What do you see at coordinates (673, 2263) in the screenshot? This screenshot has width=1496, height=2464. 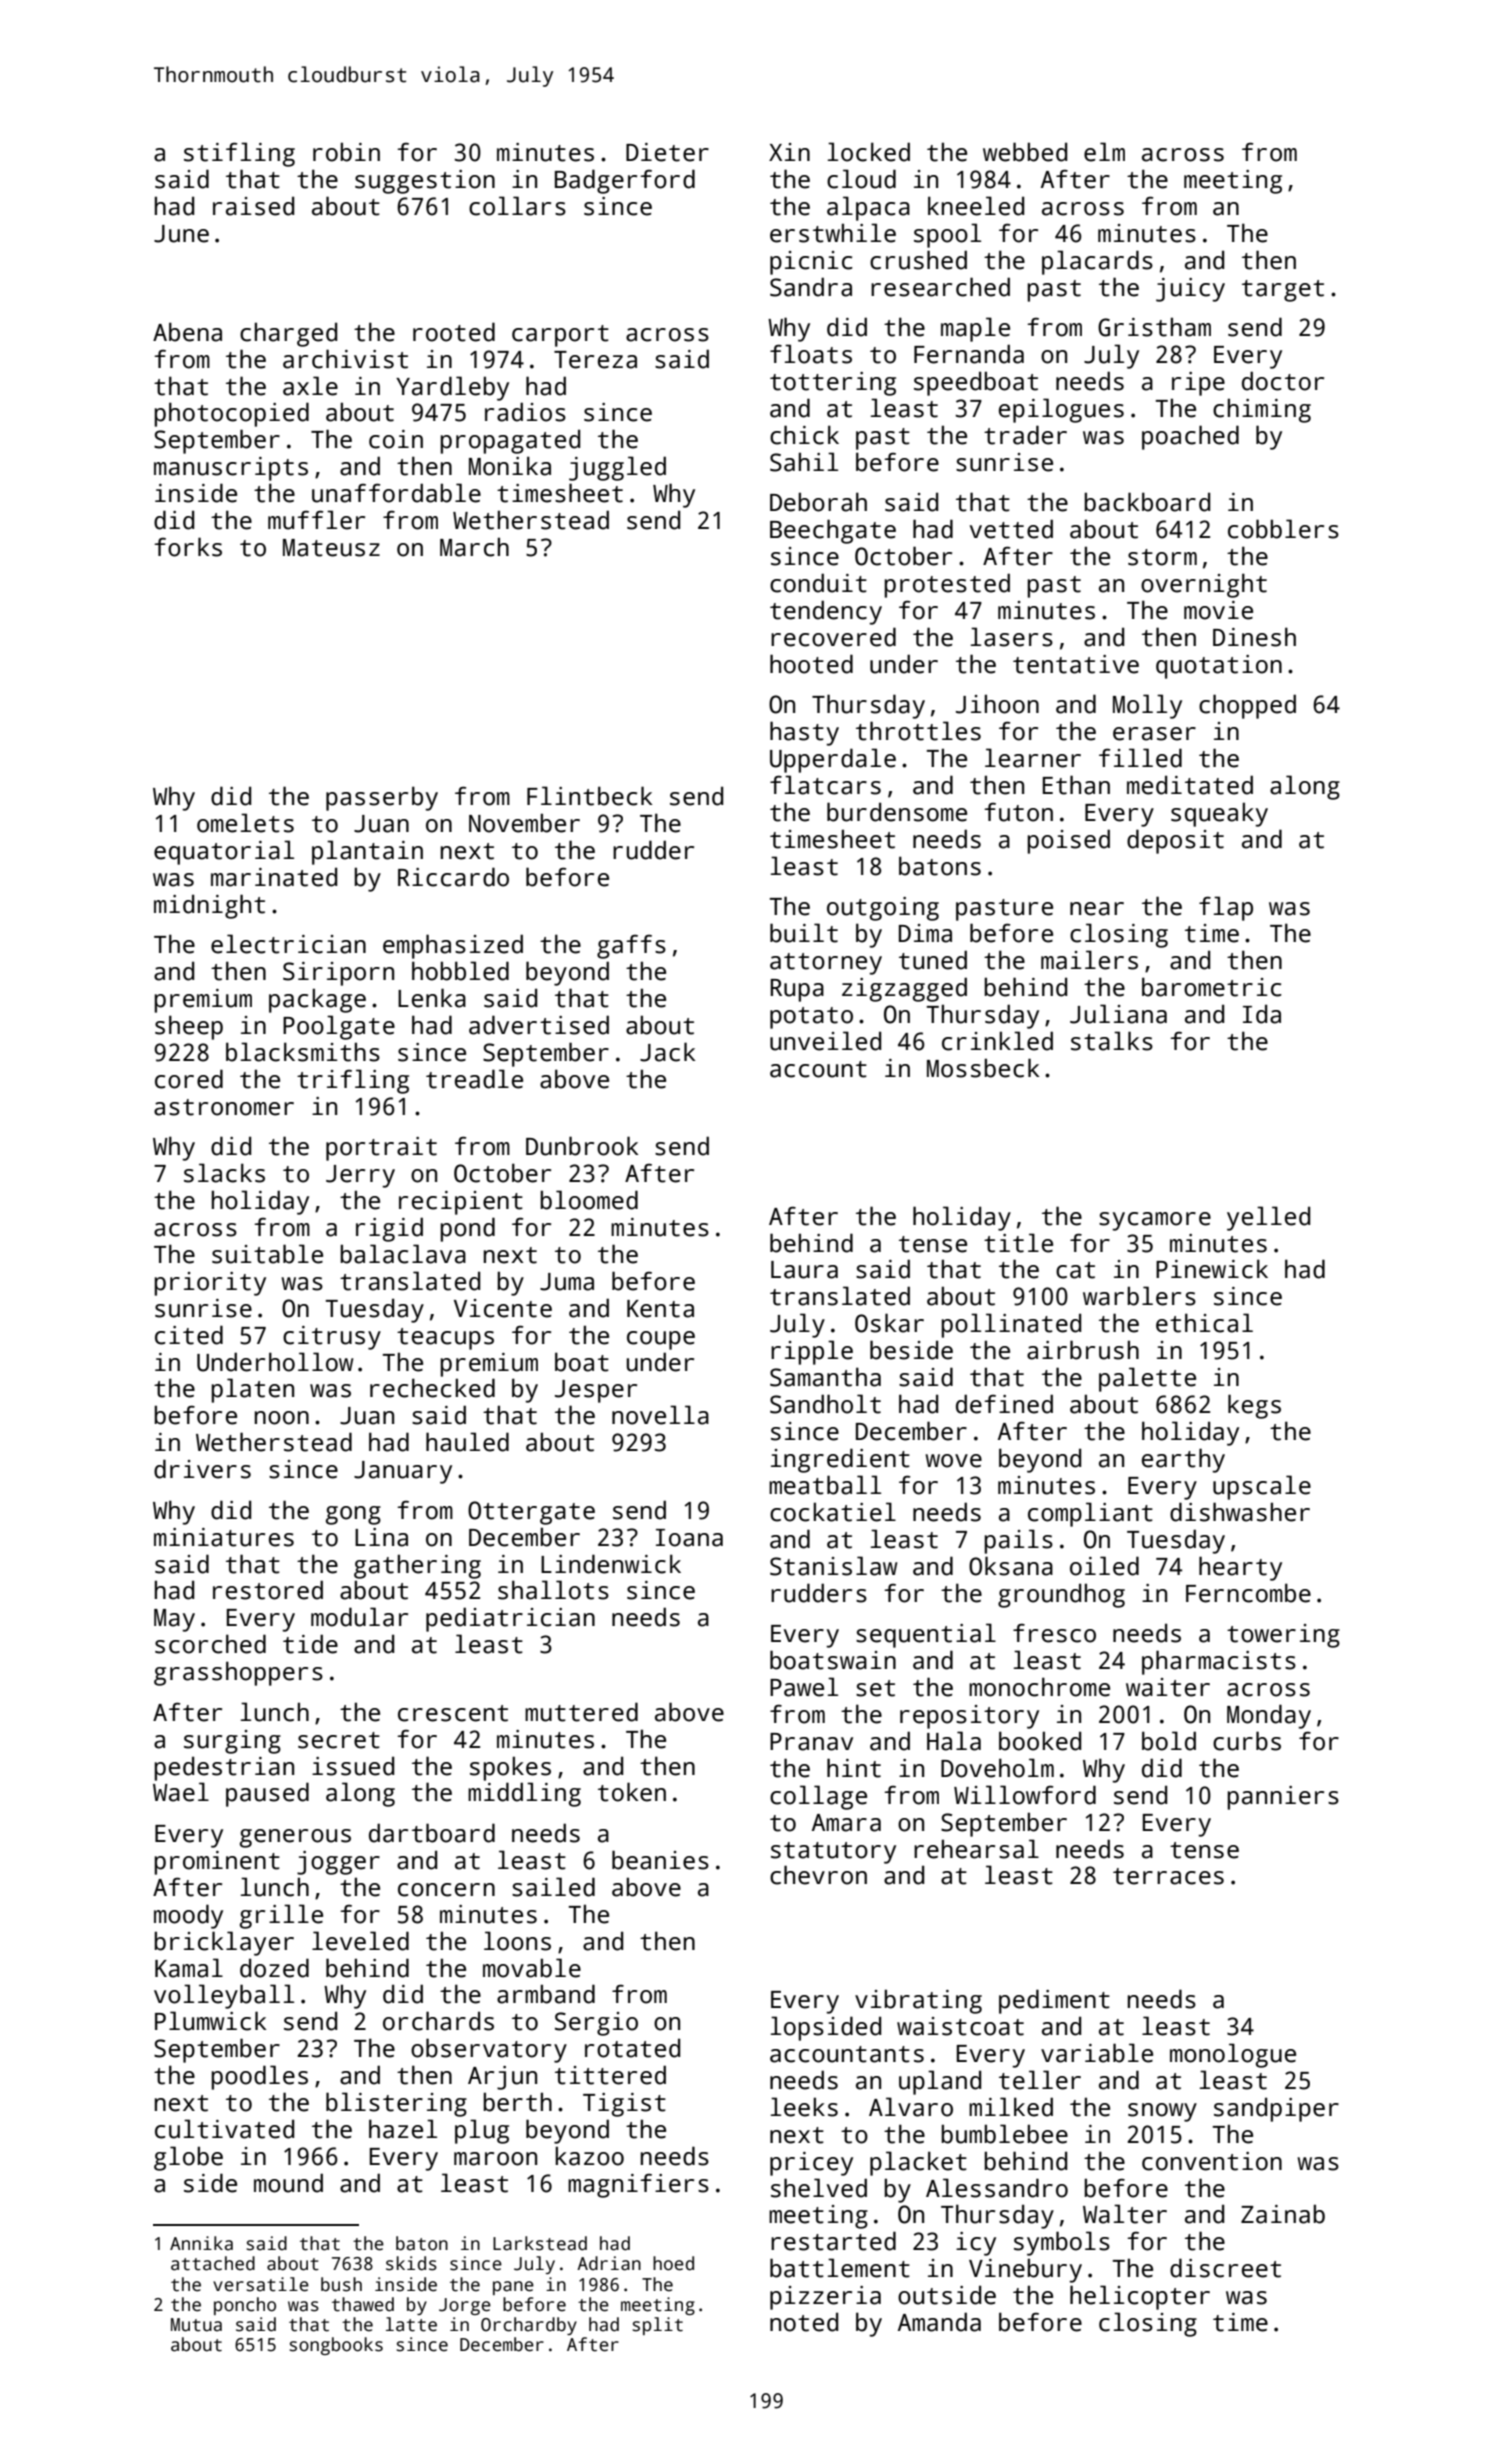 I see `hoed` at bounding box center [673, 2263].
